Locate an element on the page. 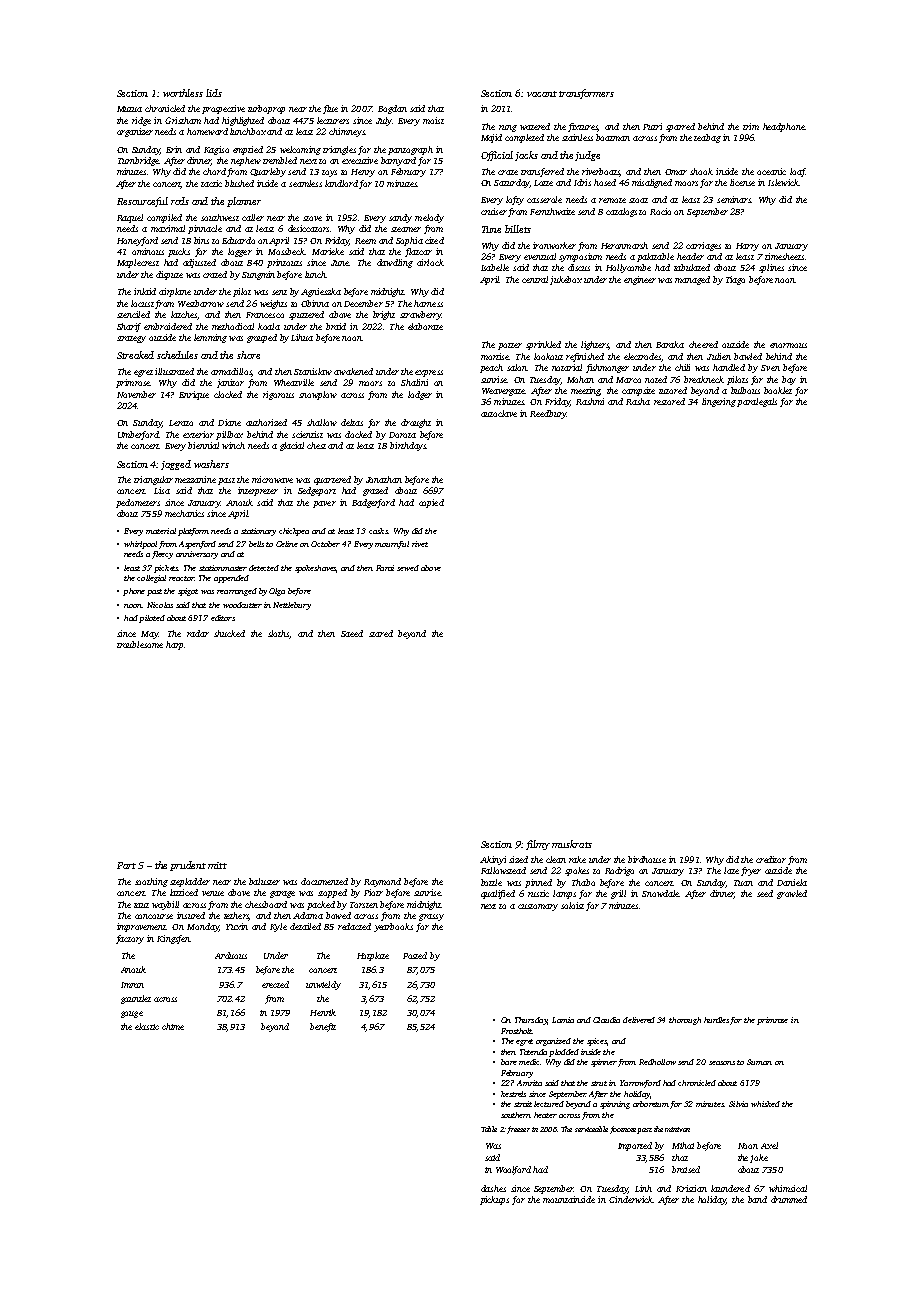  creditor is located at coordinates (771, 859).
